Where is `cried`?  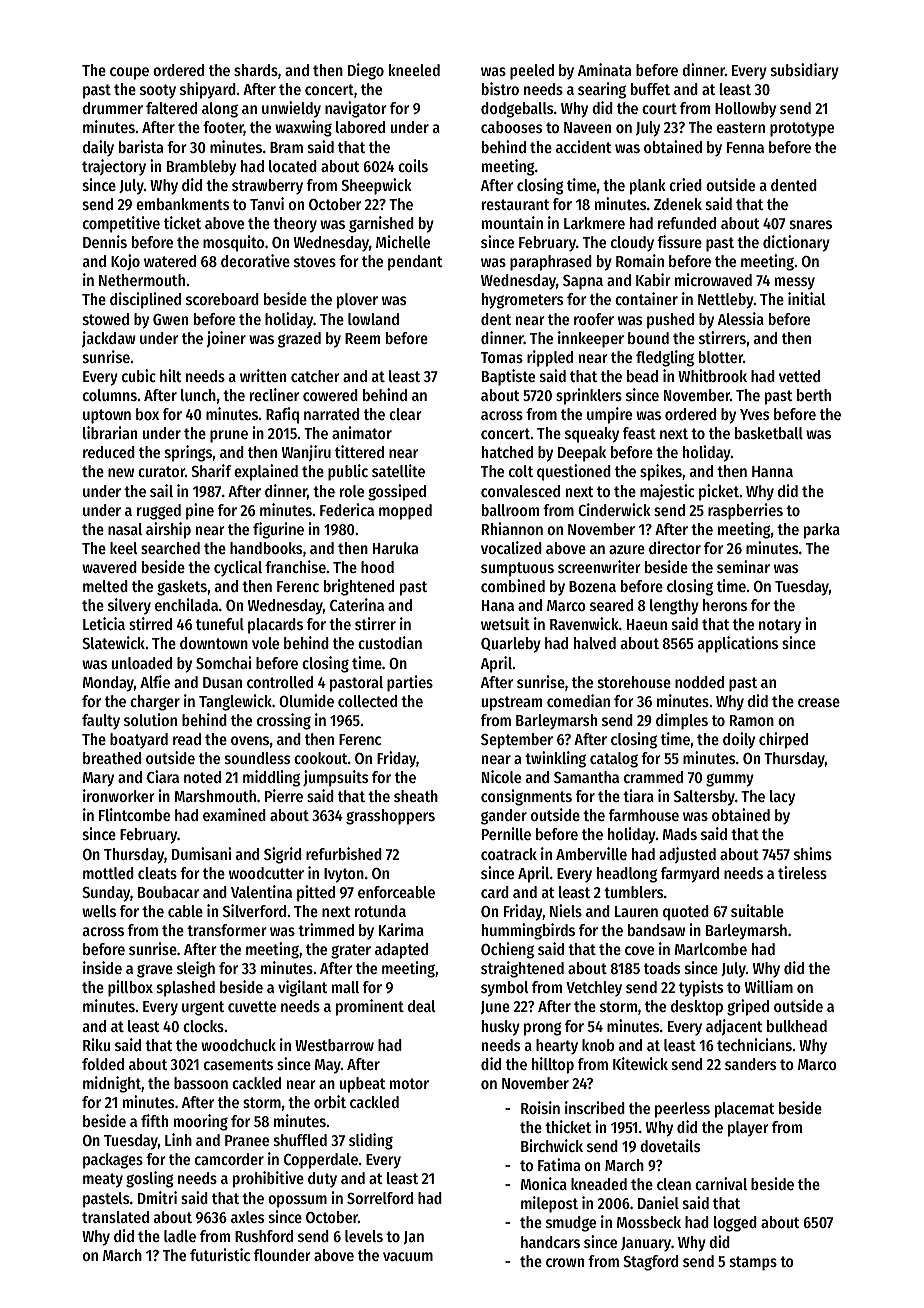 cried is located at coordinates (685, 184).
